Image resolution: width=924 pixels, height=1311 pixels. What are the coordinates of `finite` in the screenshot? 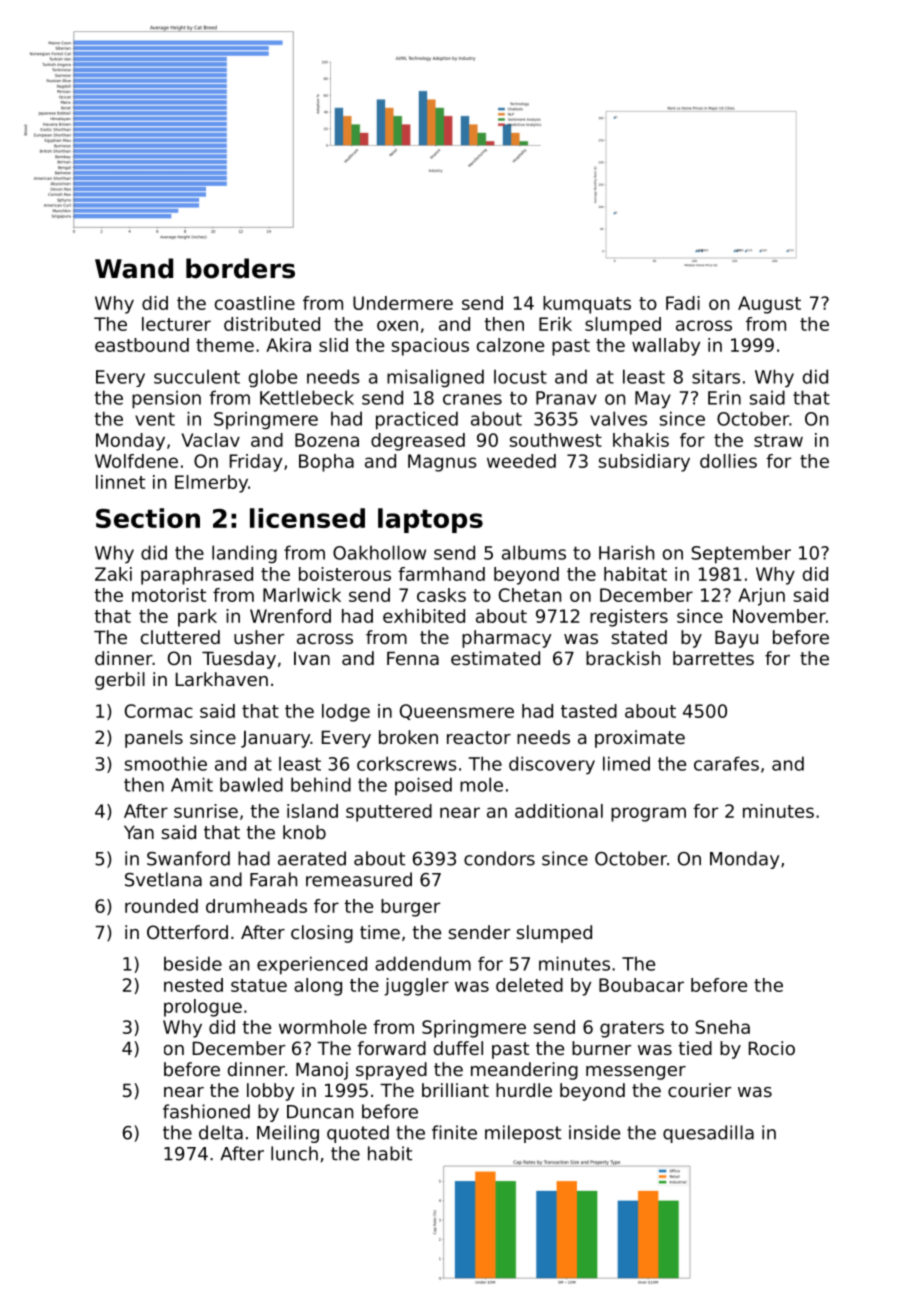 It's located at (454, 1132).
